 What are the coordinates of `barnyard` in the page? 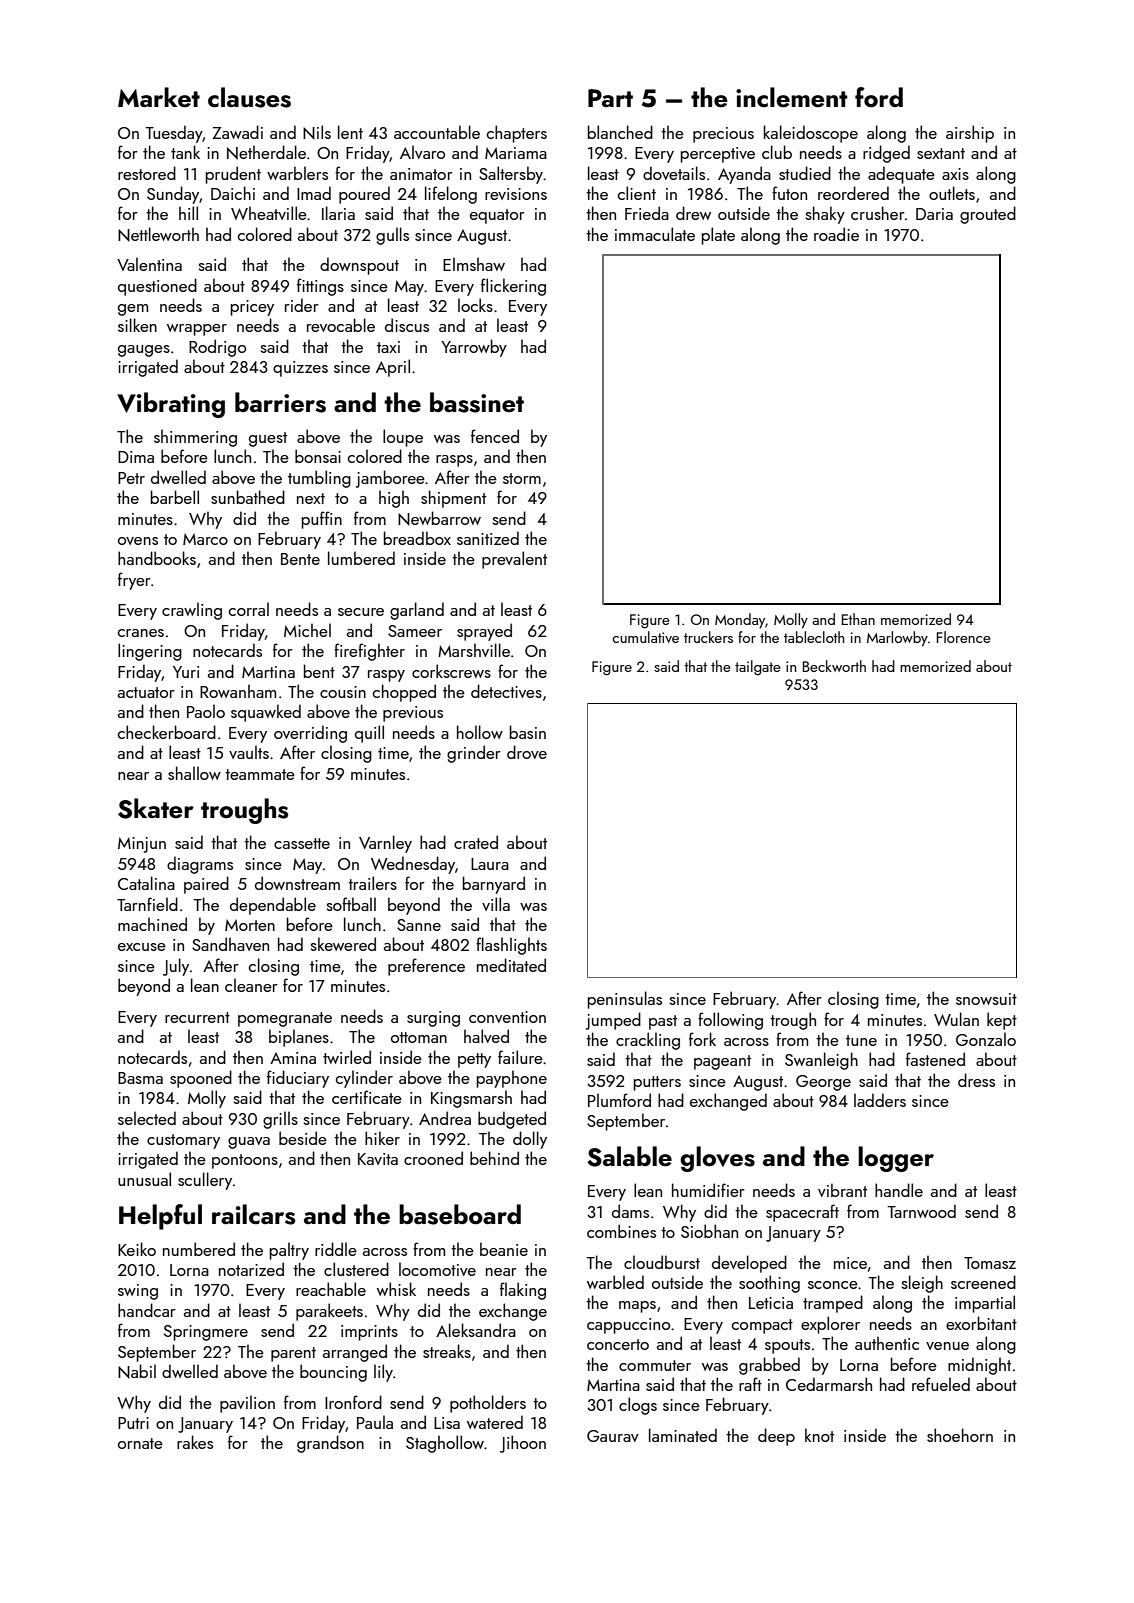 It's located at (494, 885).
